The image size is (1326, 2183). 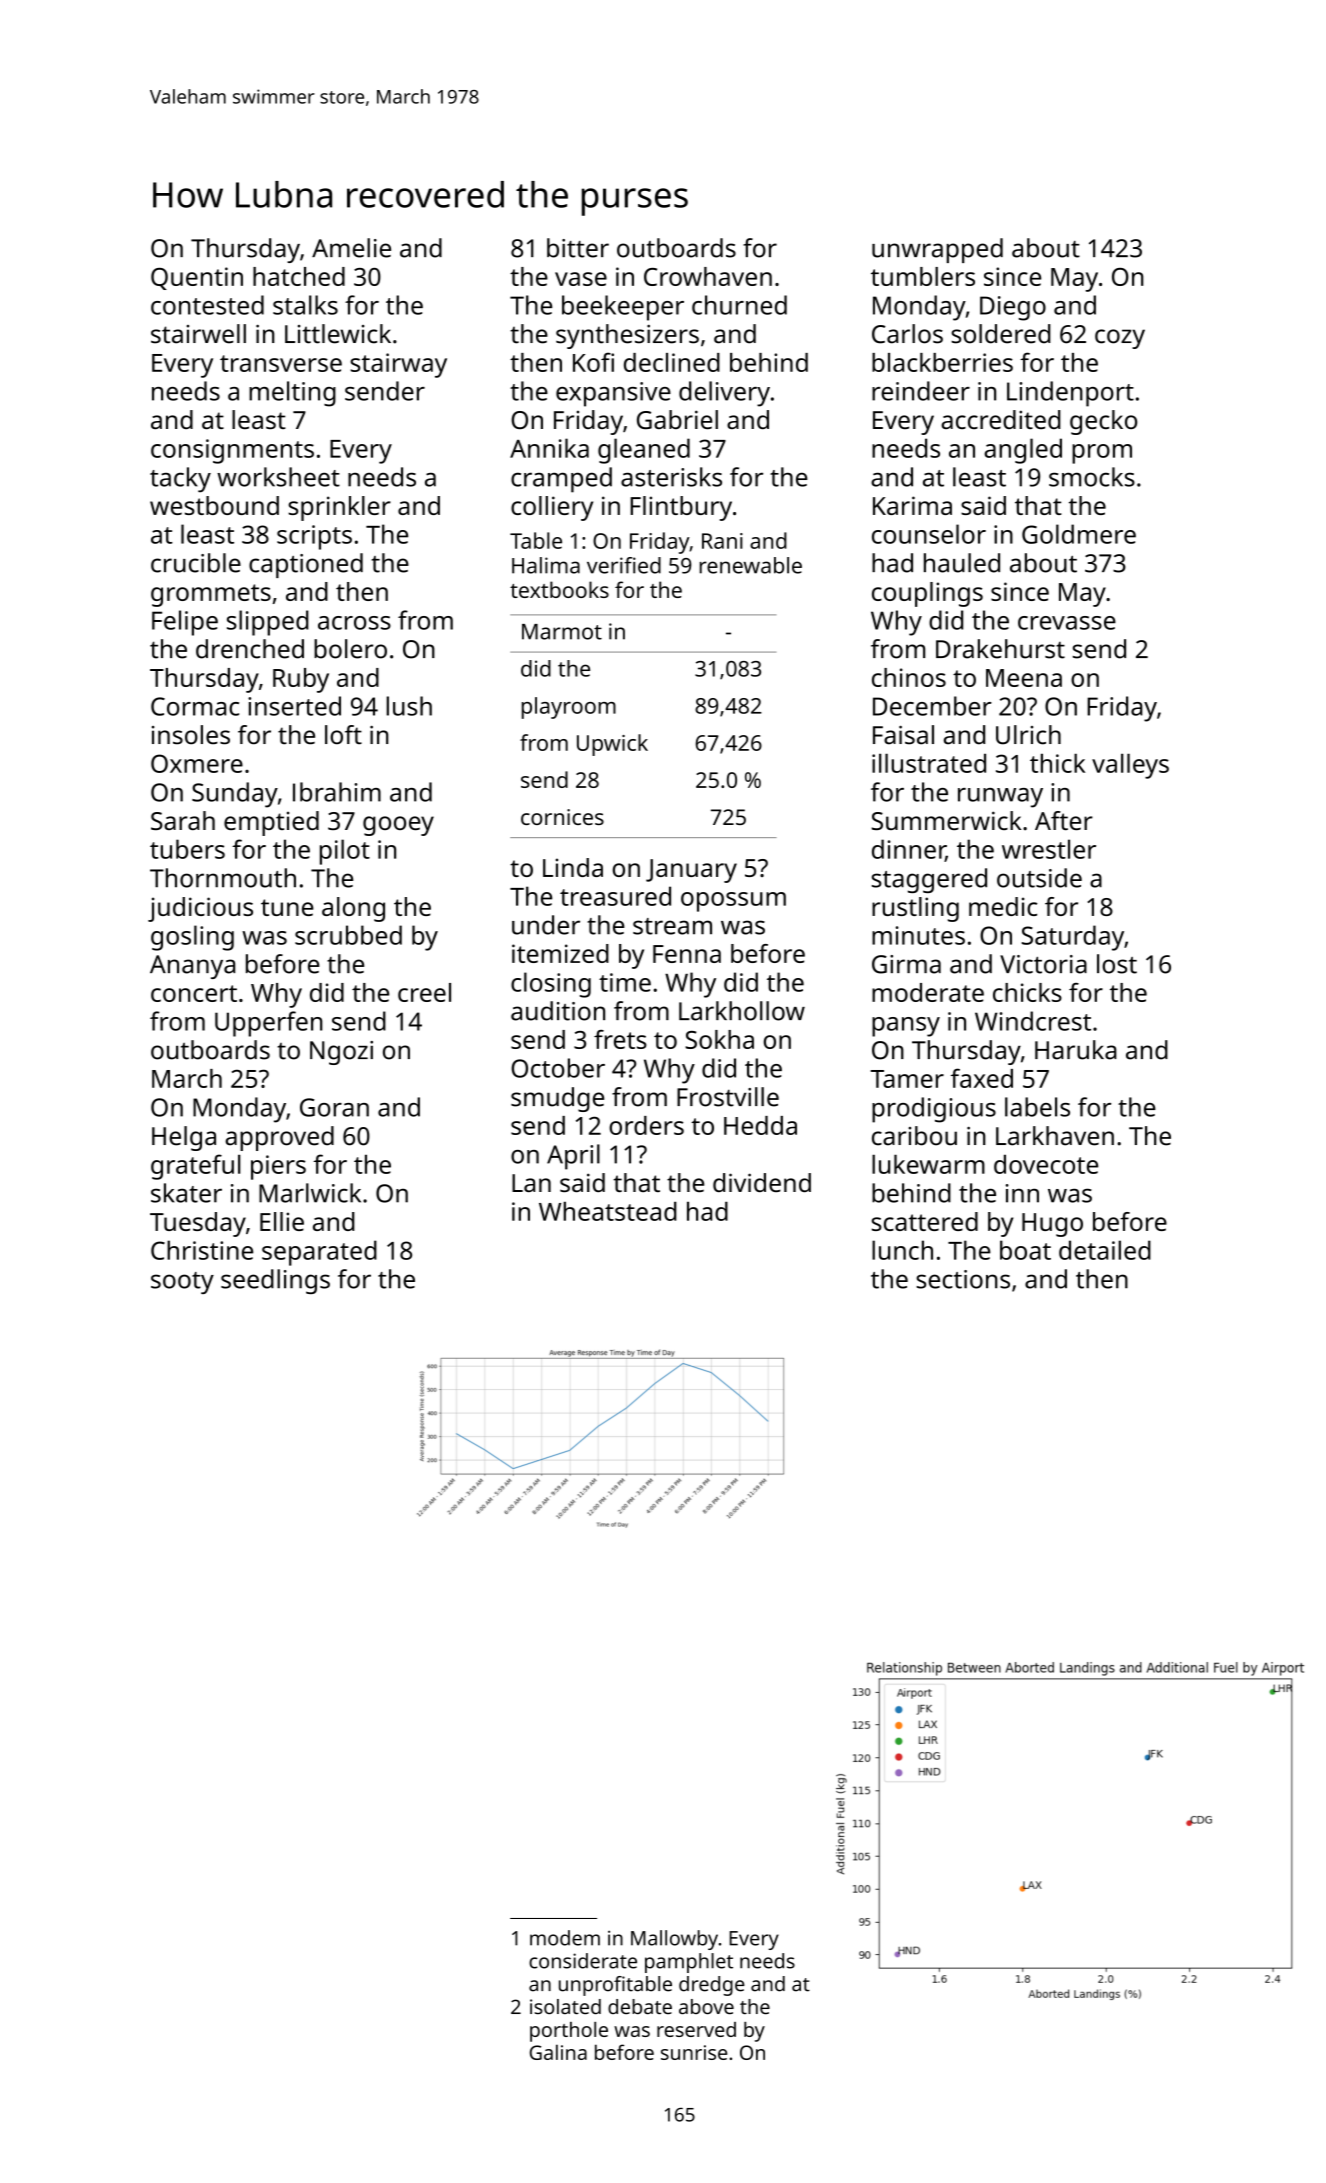 I want to click on Quentin, so click(x=197, y=278).
